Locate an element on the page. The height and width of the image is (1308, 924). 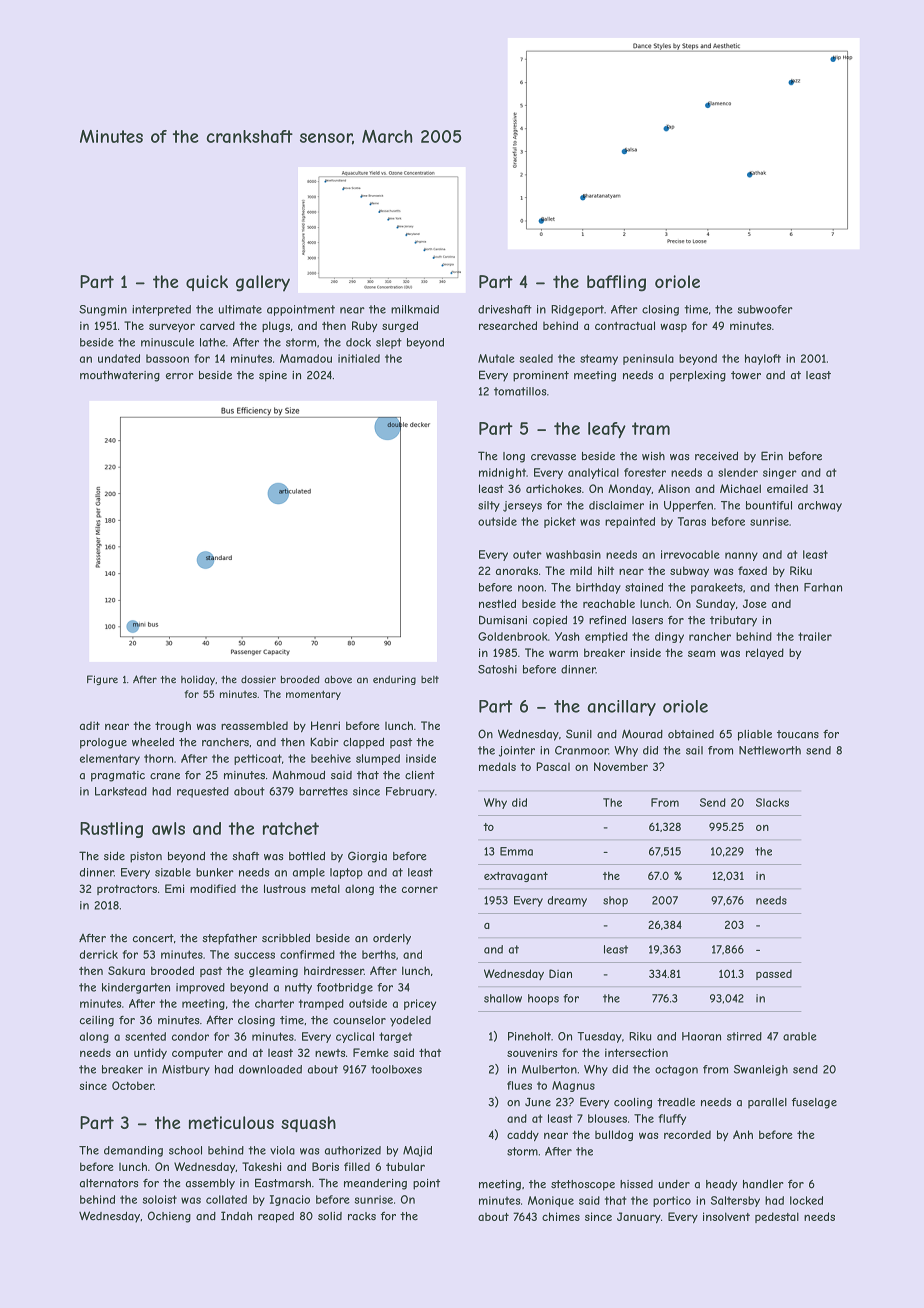
Sungmin is located at coordinates (103, 310).
